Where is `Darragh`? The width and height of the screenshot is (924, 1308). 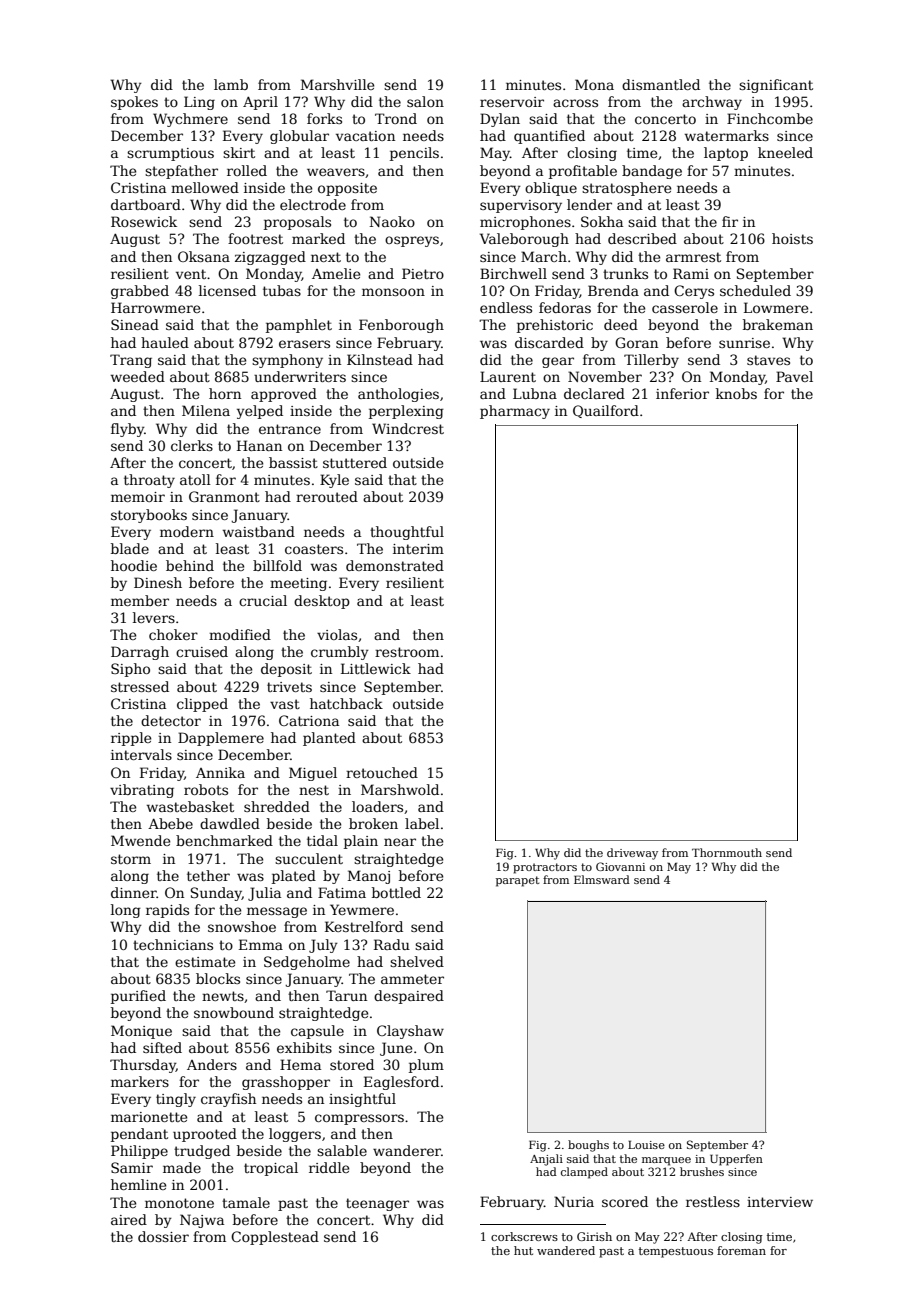
Darragh is located at coordinates (140, 653).
